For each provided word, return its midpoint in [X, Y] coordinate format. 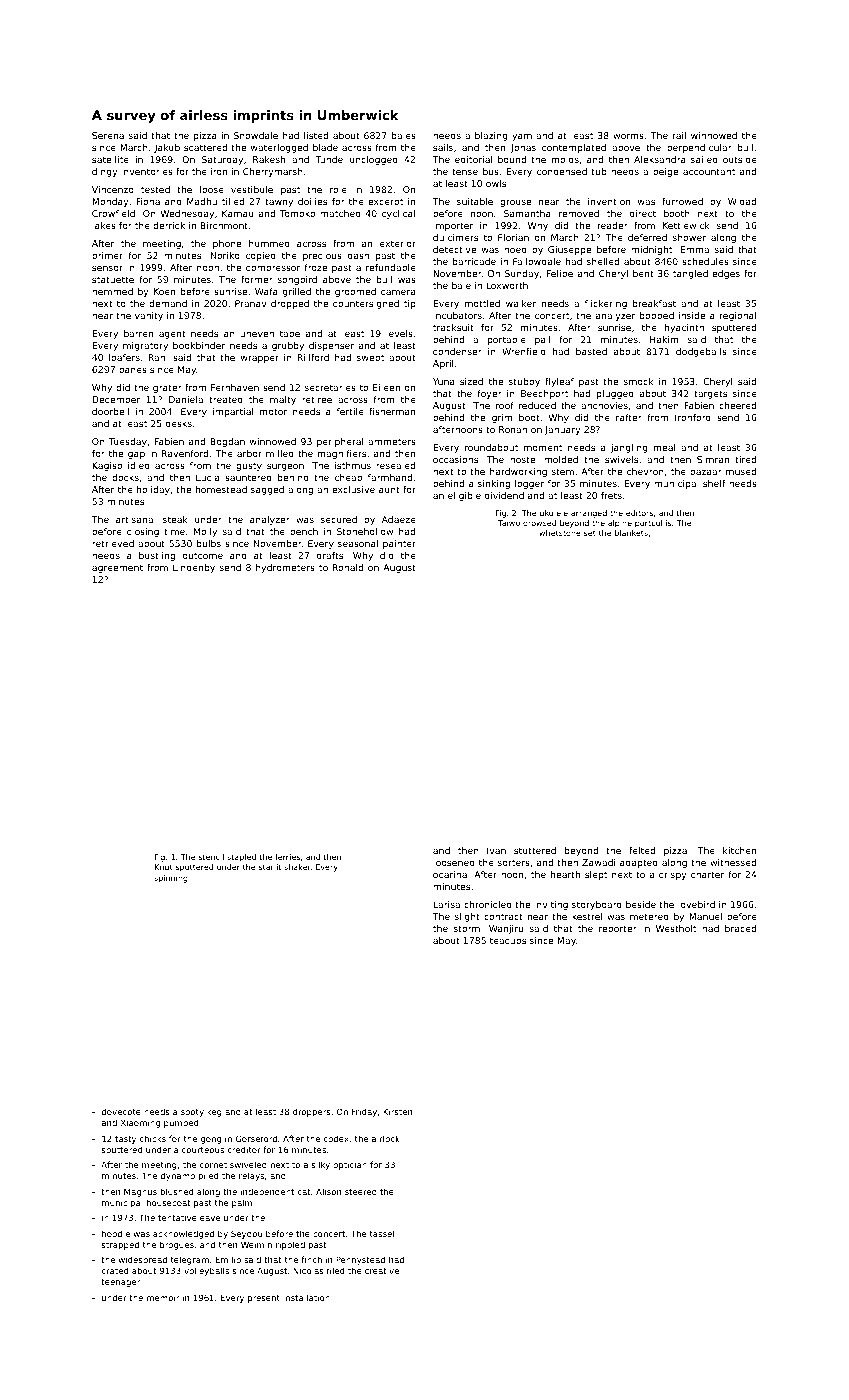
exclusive [353, 489]
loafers [124, 357]
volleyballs [206, 1271]
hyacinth [684, 328]
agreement [117, 568]
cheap [348, 478]
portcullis [653, 524]
